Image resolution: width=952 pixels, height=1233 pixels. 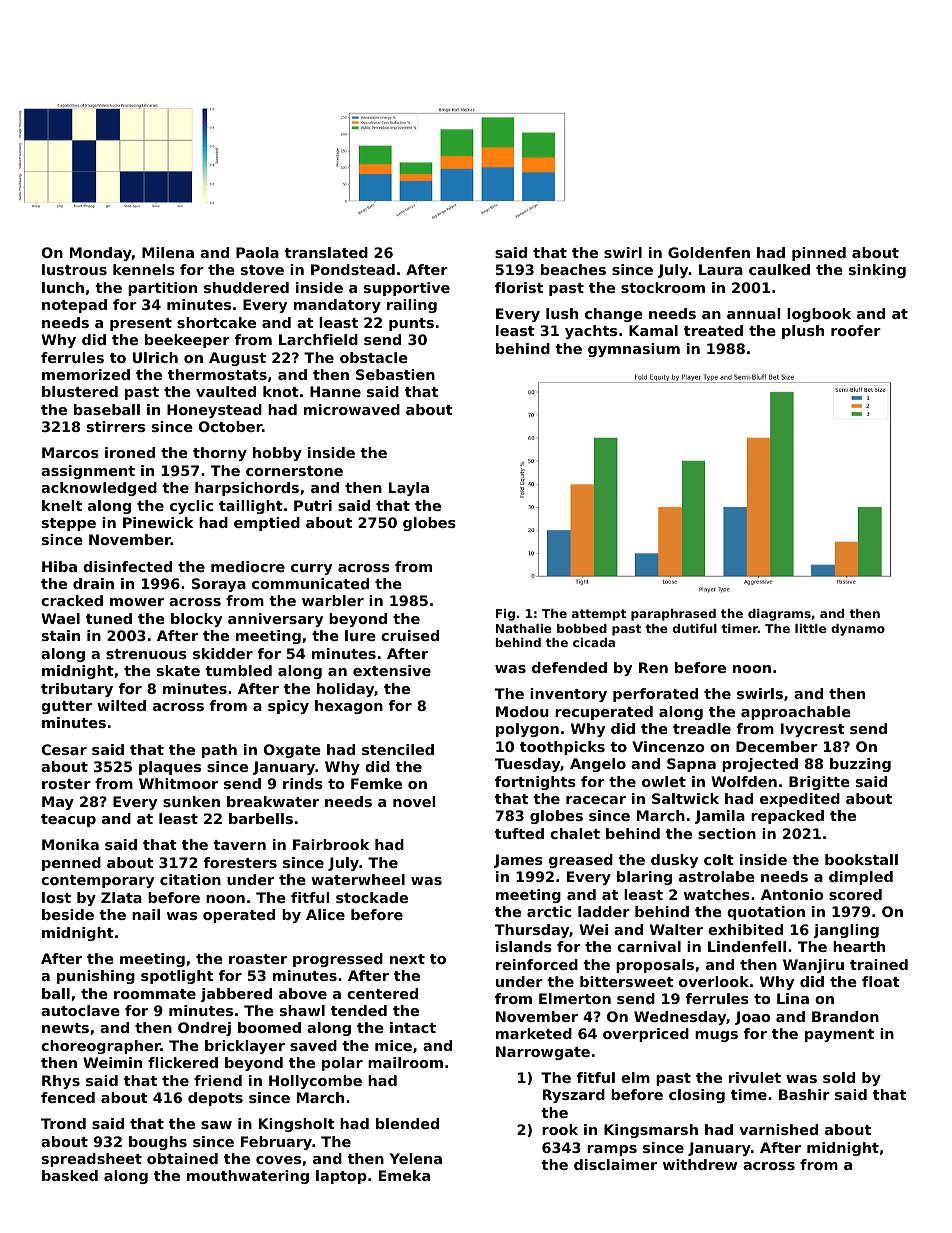 I want to click on penned, so click(x=71, y=864).
